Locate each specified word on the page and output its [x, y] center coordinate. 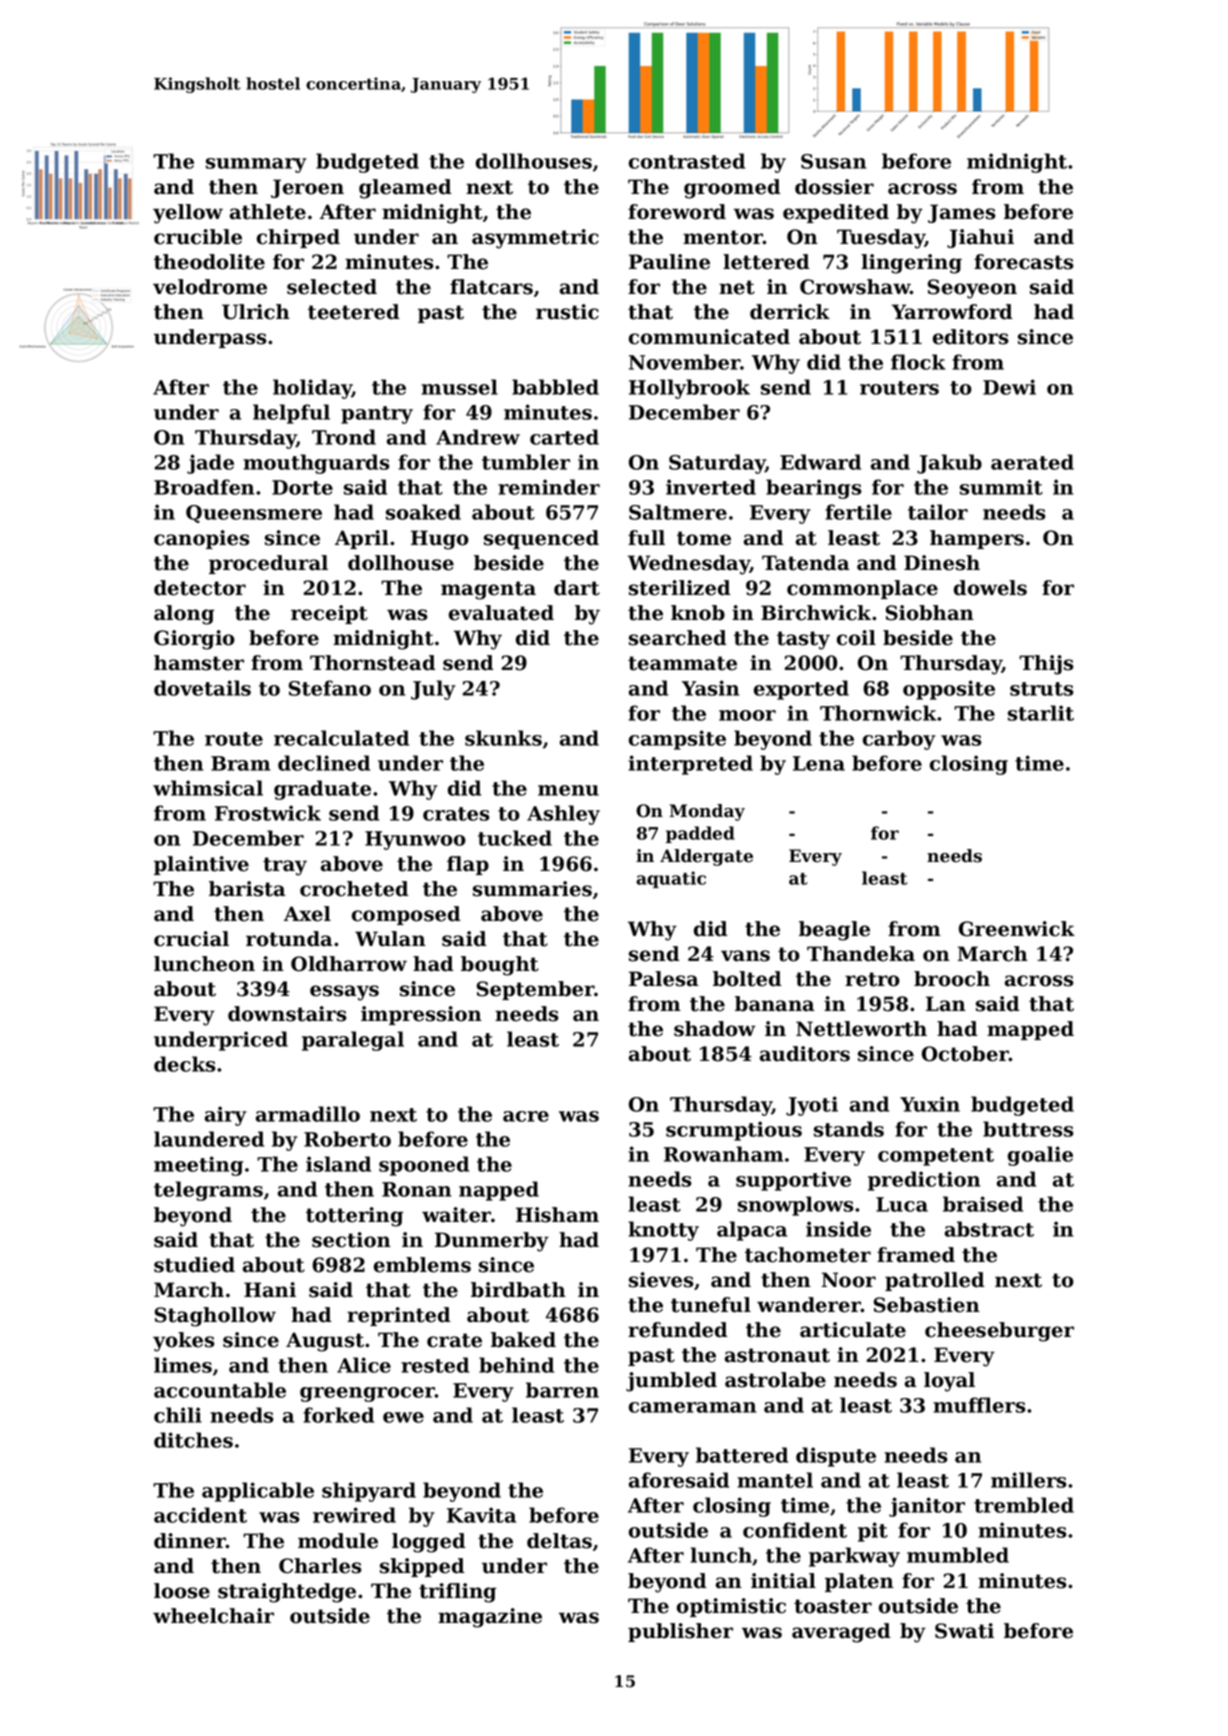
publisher [680, 1632]
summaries [532, 889]
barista [247, 889]
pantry [377, 415]
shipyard [369, 1492]
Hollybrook [689, 389]
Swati [964, 1631]
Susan [833, 161]
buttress [1028, 1129]
